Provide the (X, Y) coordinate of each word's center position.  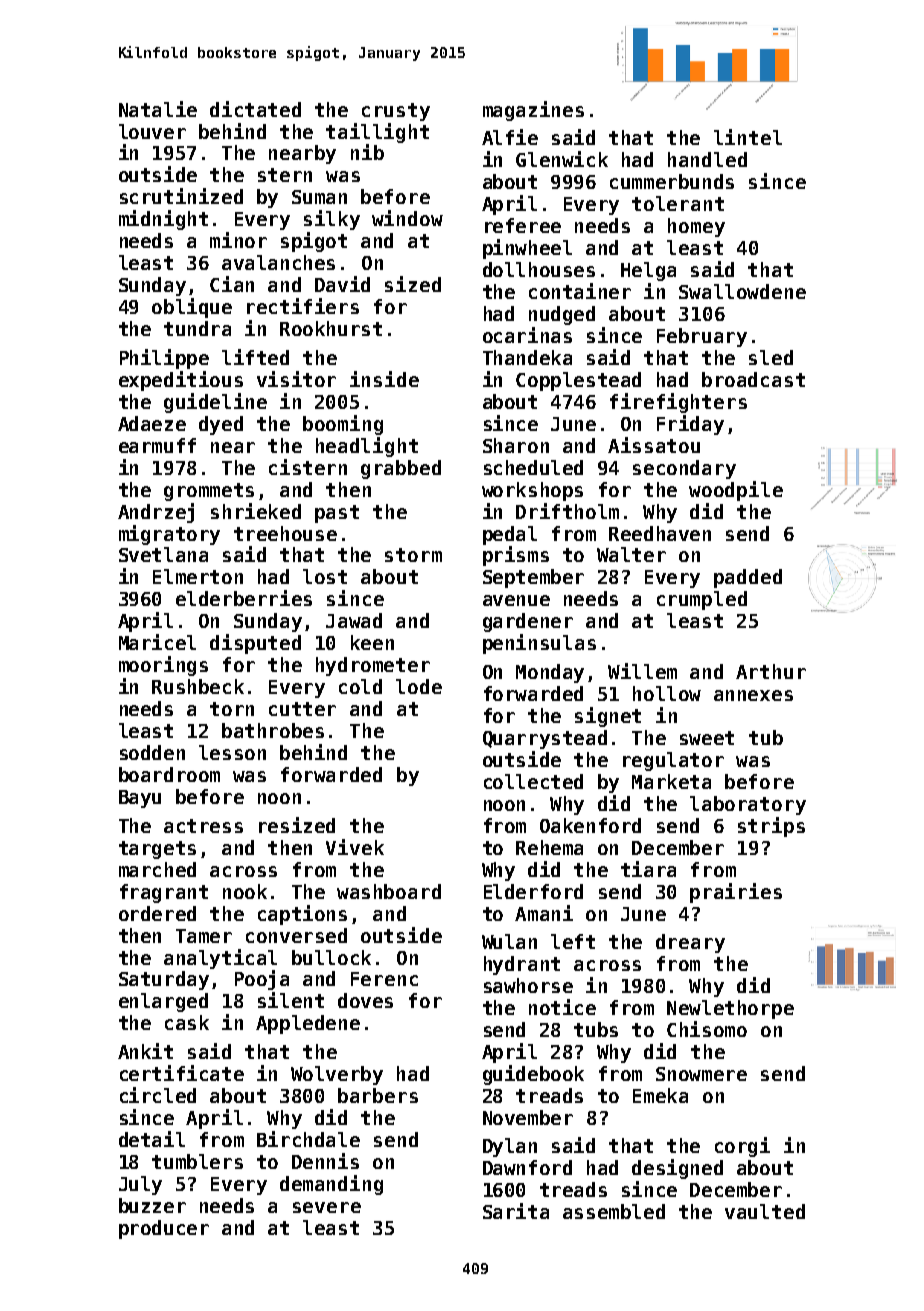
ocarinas (527, 335)
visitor (296, 379)
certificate (182, 1073)
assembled (614, 1211)
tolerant (678, 203)
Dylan (510, 1147)
